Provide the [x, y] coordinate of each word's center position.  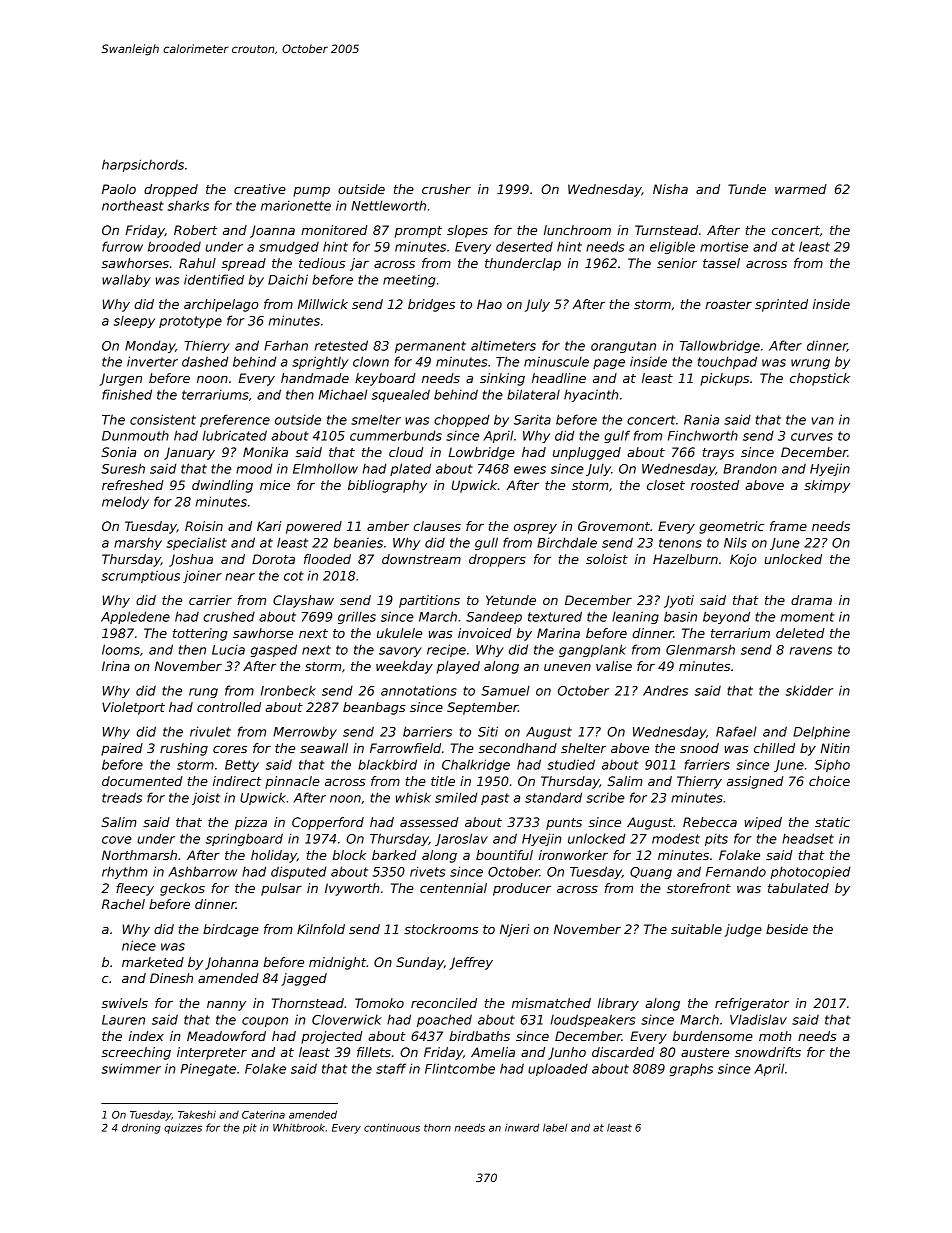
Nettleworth [388, 205]
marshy [138, 544]
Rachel [123, 904]
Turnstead [666, 230]
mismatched [551, 1003]
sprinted [781, 305]
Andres [665, 691]
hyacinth [591, 395]
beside [787, 929]
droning [141, 1128]
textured [555, 616]
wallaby [126, 280]
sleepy [134, 322]
